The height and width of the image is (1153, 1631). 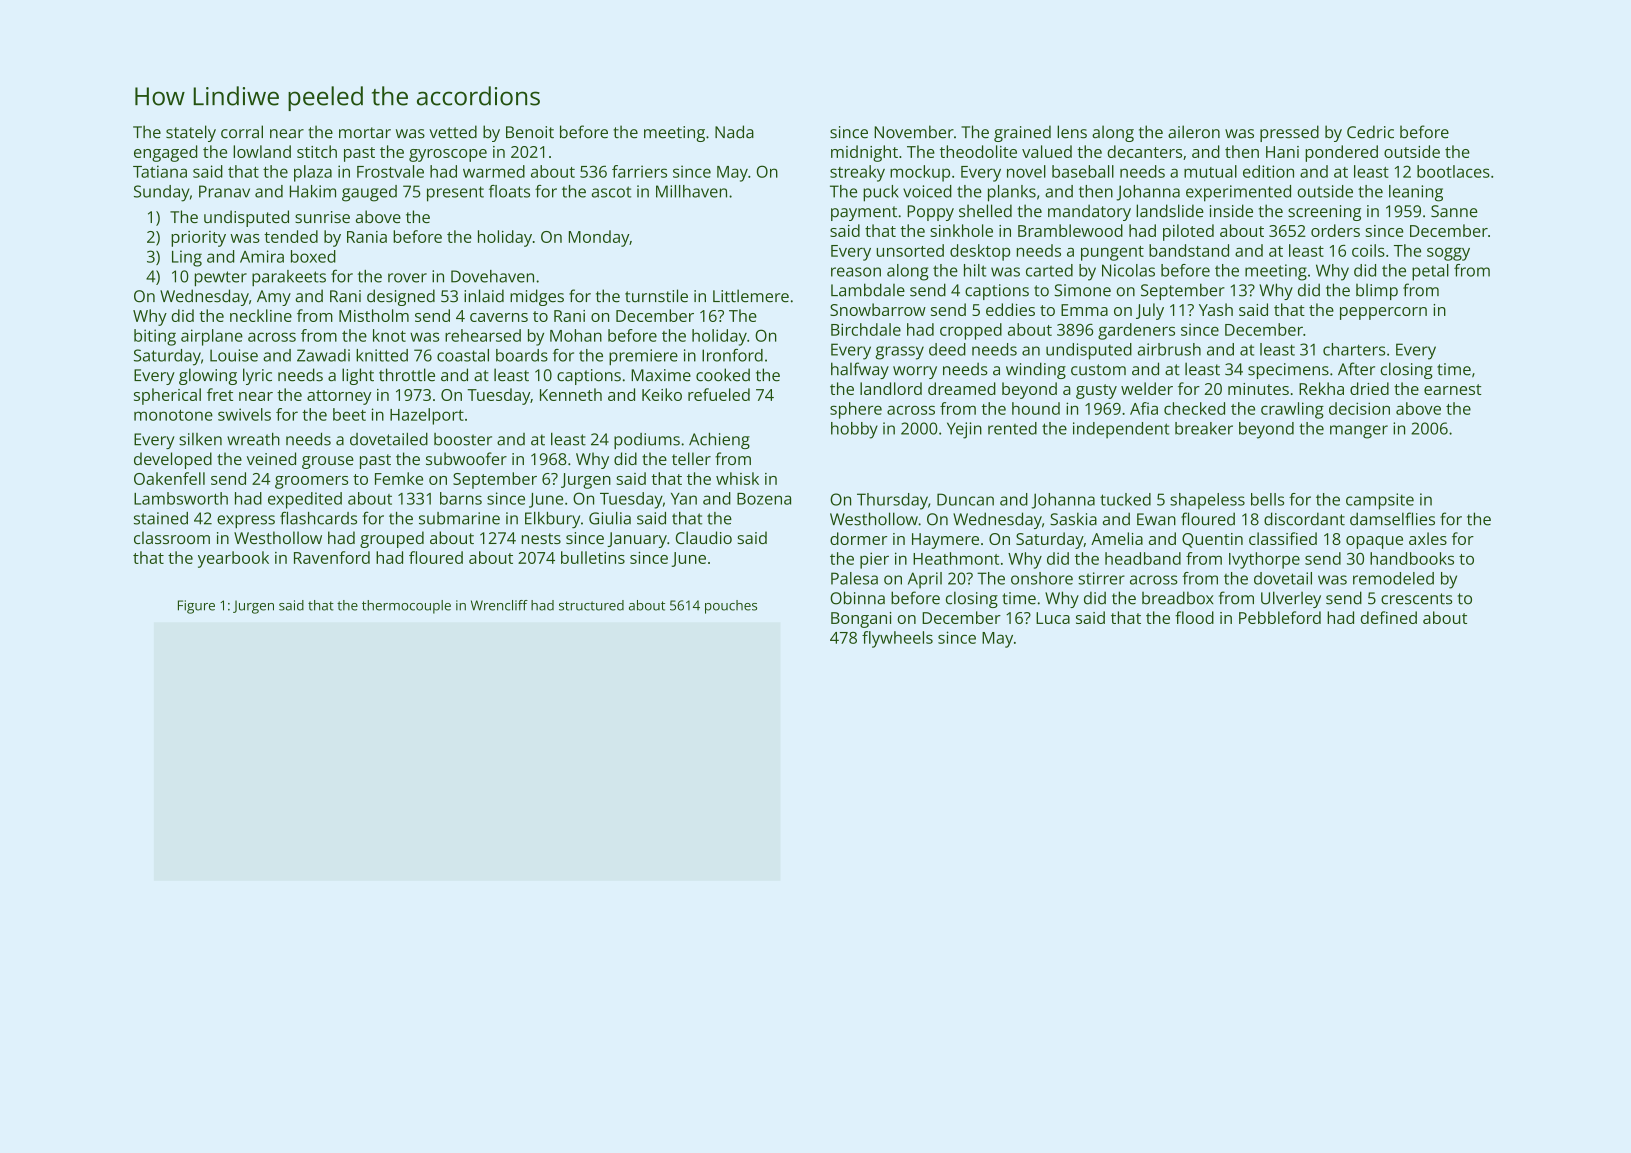 What do you see at coordinates (1267, 499) in the image?
I see `bells` at bounding box center [1267, 499].
